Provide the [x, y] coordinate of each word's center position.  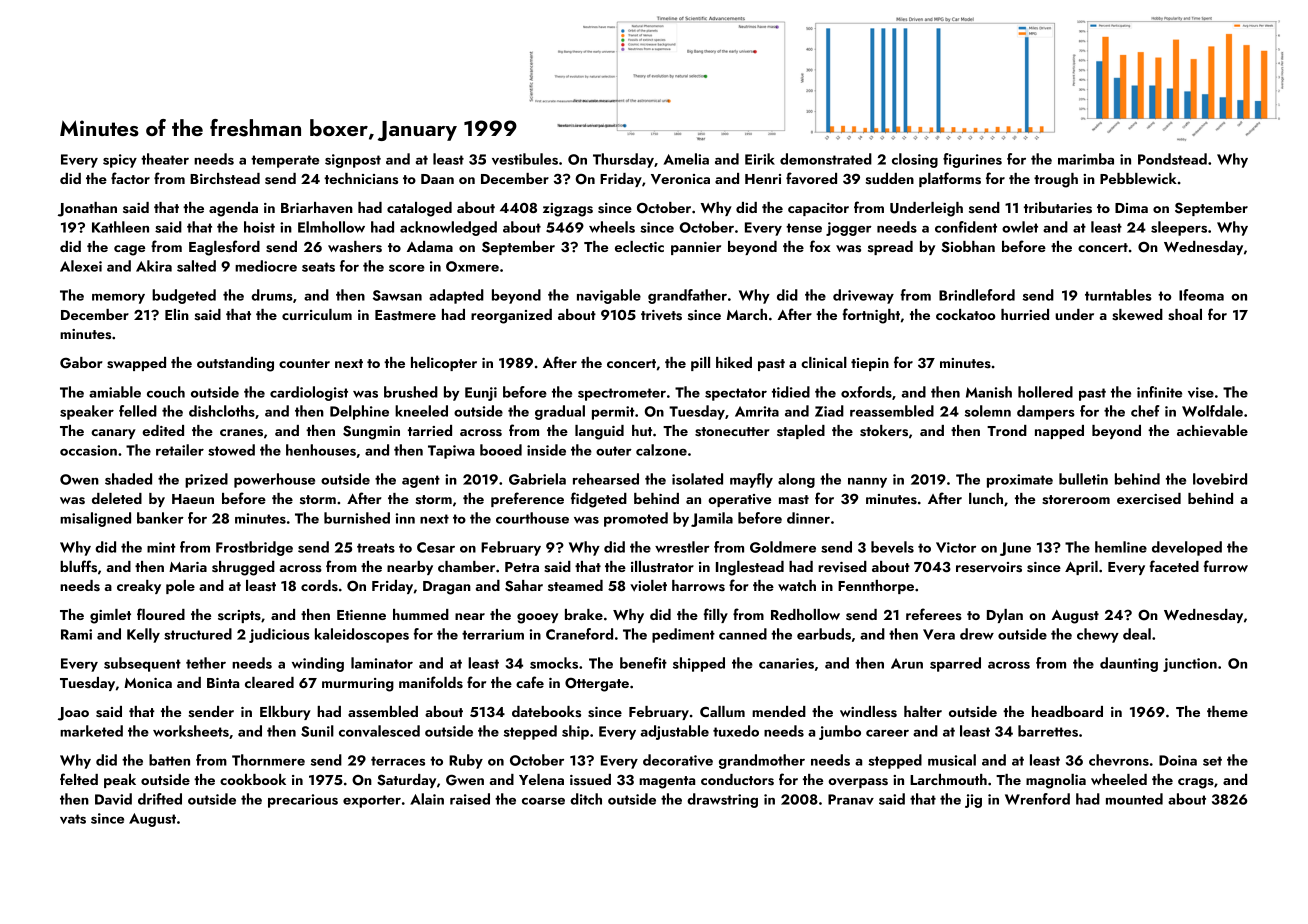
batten [169, 760]
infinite [1159, 392]
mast [794, 500]
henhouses [321, 450]
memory [118, 299]
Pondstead [1172, 159]
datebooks [546, 712]
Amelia [686, 159]
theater [165, 159]
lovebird [1220, 479]
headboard [1067, 711]
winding [318, 664]
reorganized [511, 316]
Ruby [466, 761]
